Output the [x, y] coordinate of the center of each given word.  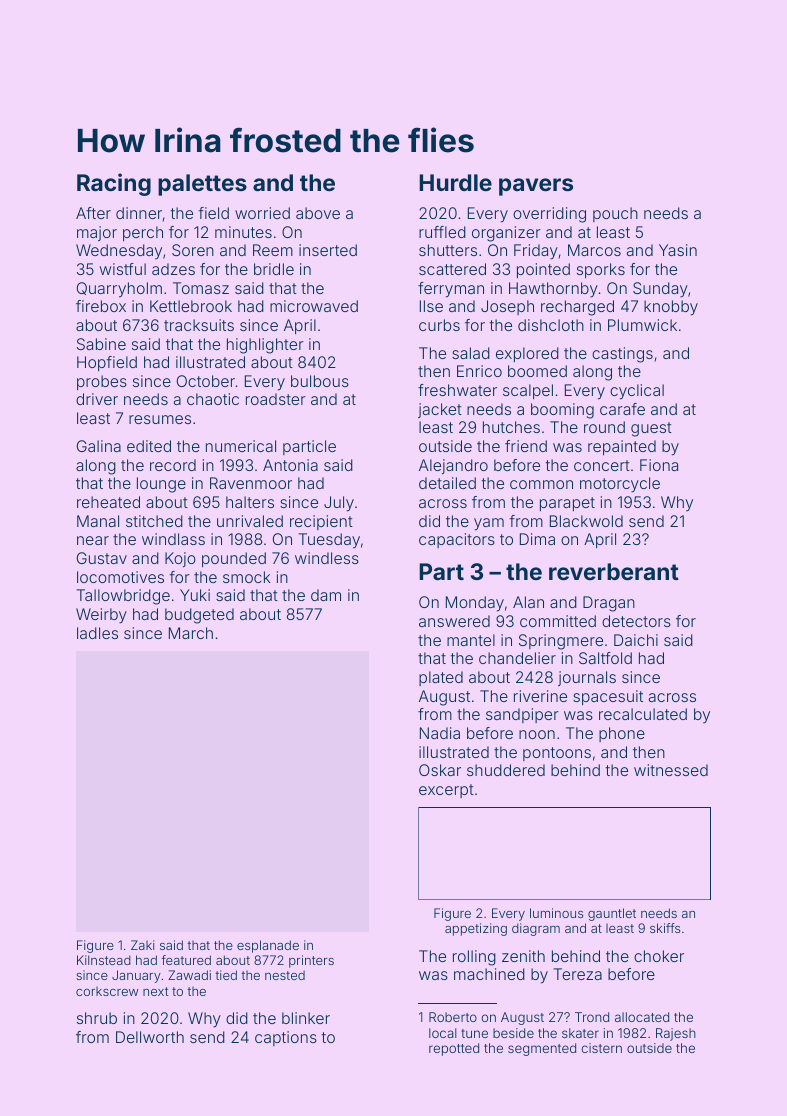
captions [286, 1038]
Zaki [142, 945]
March [191, 633]
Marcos [594, 250]
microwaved [314, 306]
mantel [471, 640]
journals [587, 678]
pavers [536, 187]
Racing [114, 184]
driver [97, 399]
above [318, 213]
